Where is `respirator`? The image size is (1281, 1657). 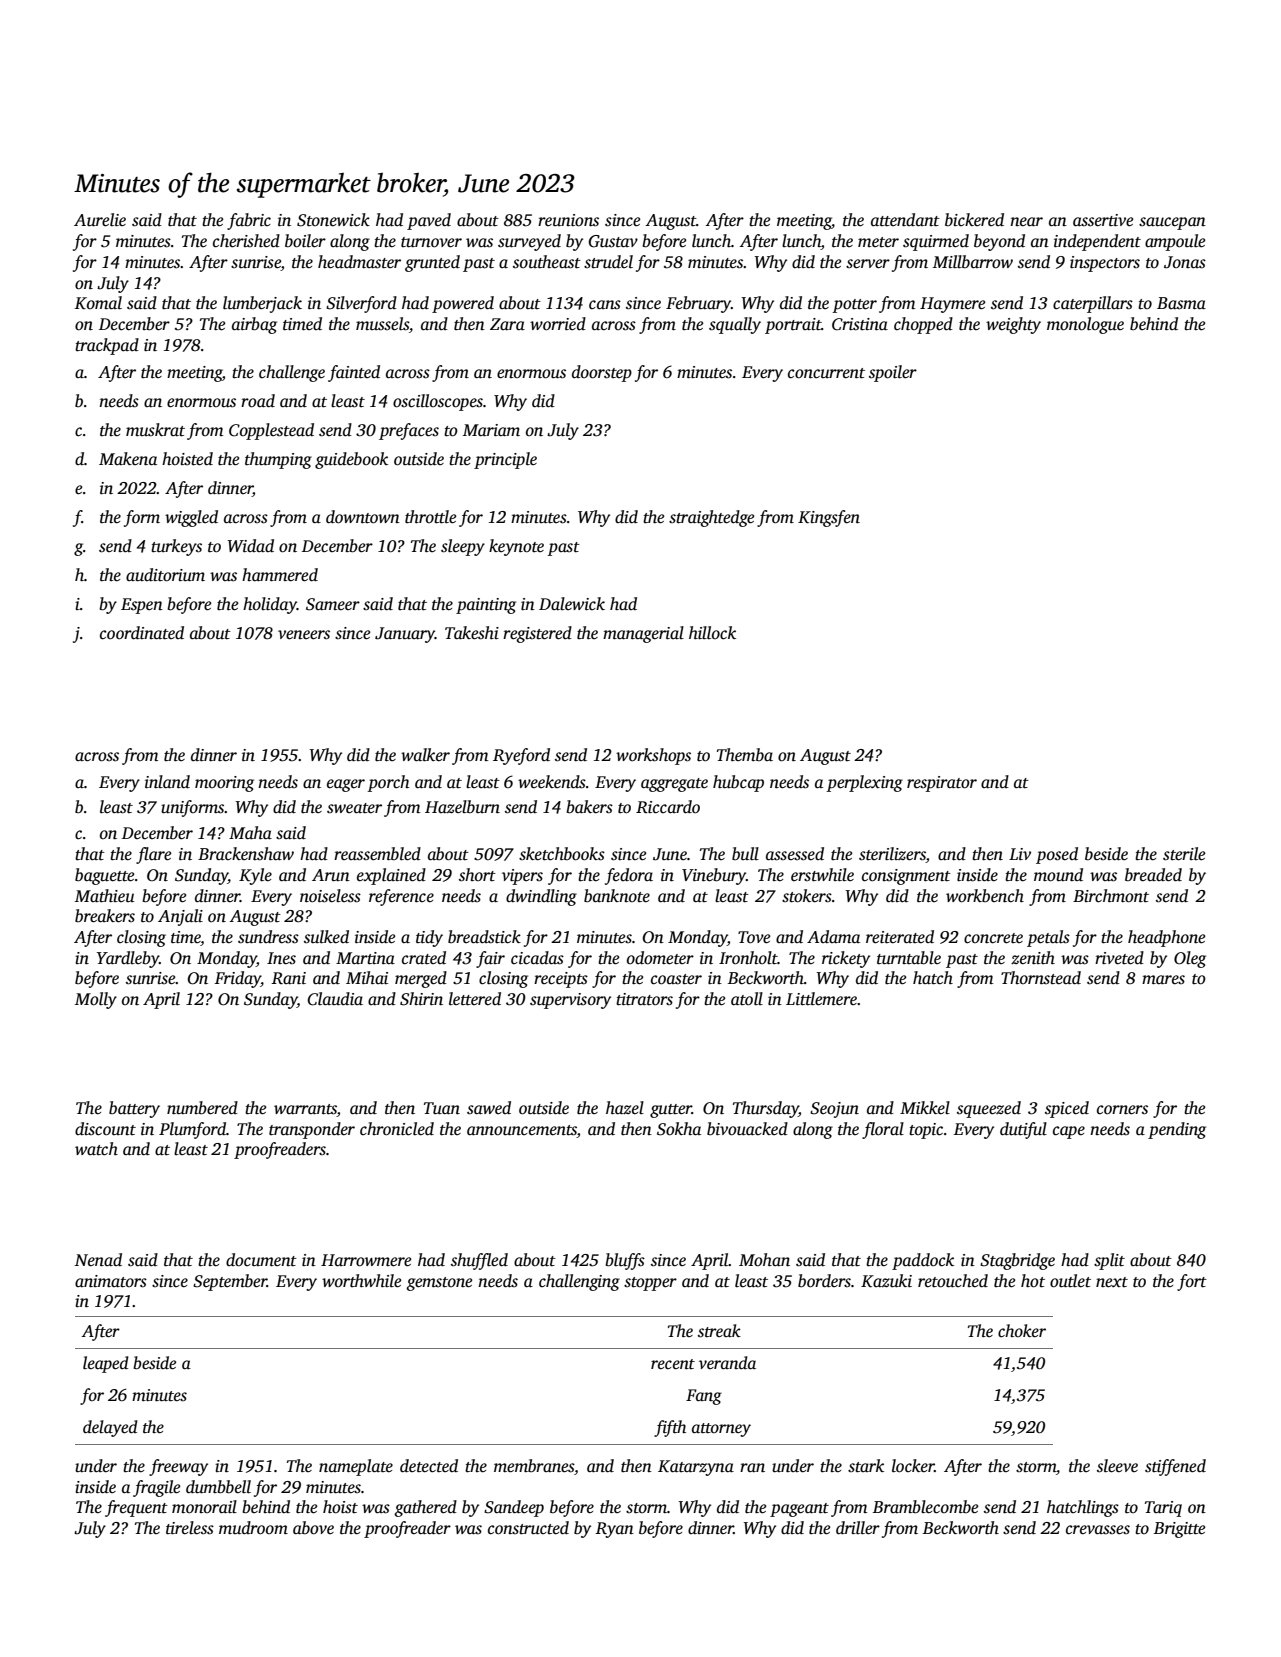
respirator is located at coordinates (942, 784).
